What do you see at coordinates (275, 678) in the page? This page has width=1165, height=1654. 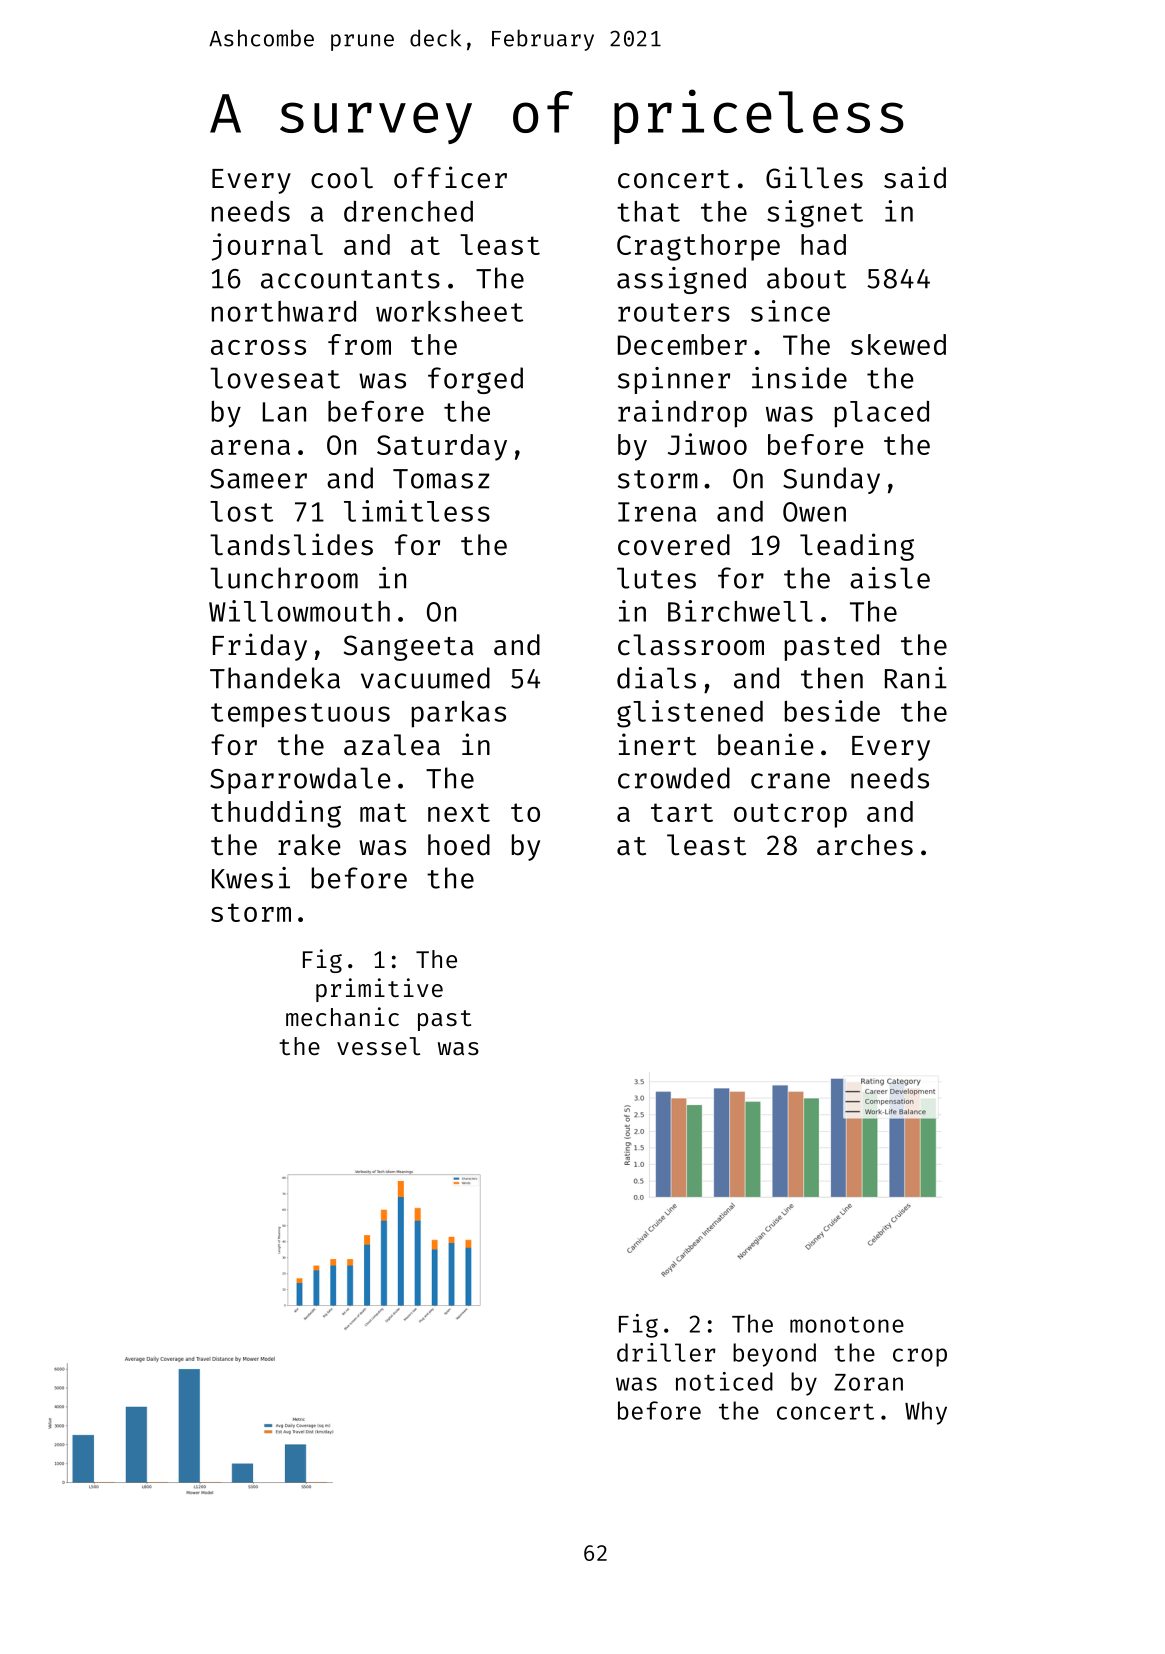 I see `Thandeka` at bounding box center [275, 678].
